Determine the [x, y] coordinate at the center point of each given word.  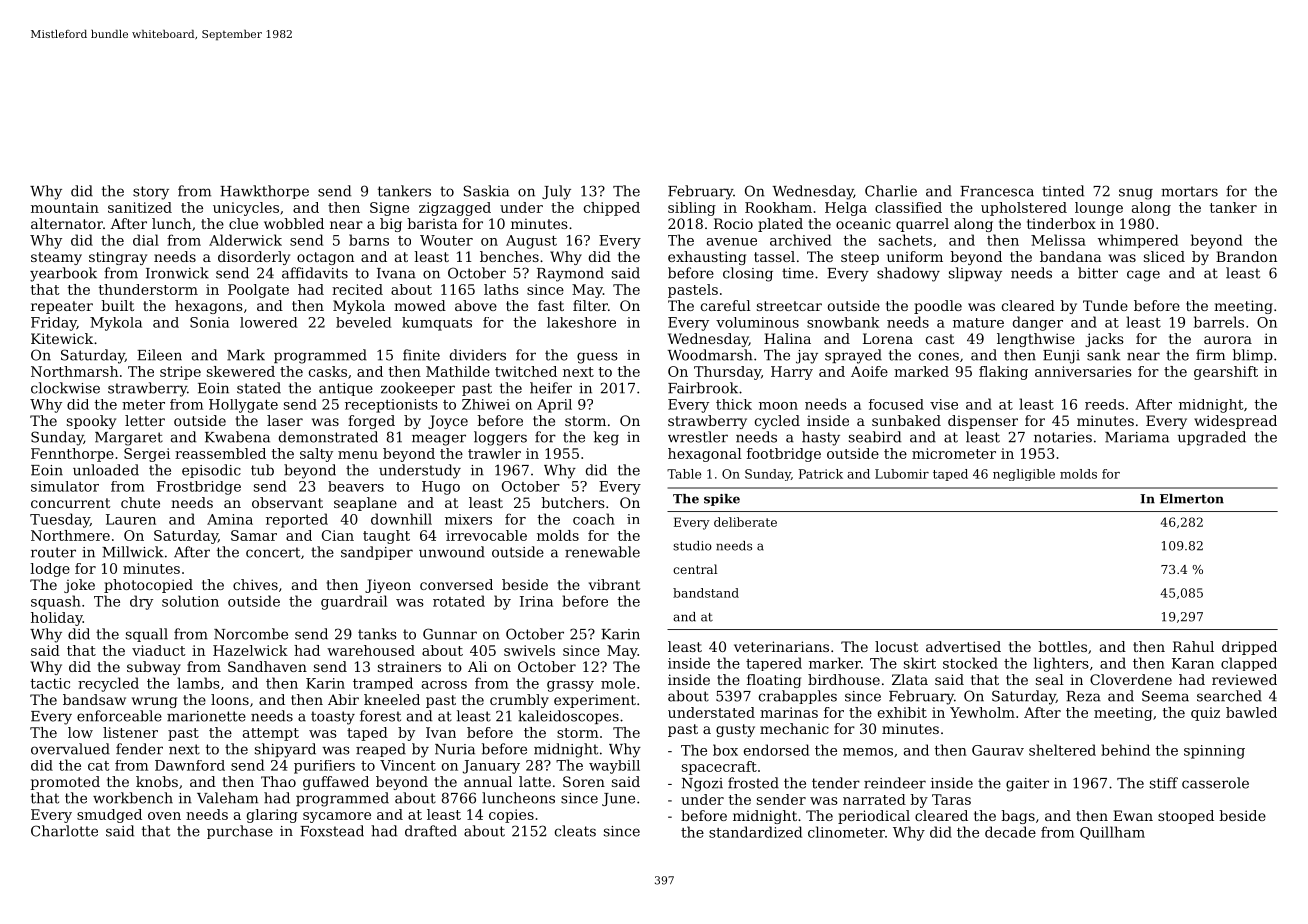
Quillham [1112, 833]
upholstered [1024, 209]
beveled [363, 322]
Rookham [778, 207]
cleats [575, 831]
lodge [50, 570]
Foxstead [332, 831]
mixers [468, 519]
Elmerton [1192, 499]
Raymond [570, 274]
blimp [1253, 356]
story [151, 193]
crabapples [798, 697]
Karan [1193, 663]
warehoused [371, 650]
